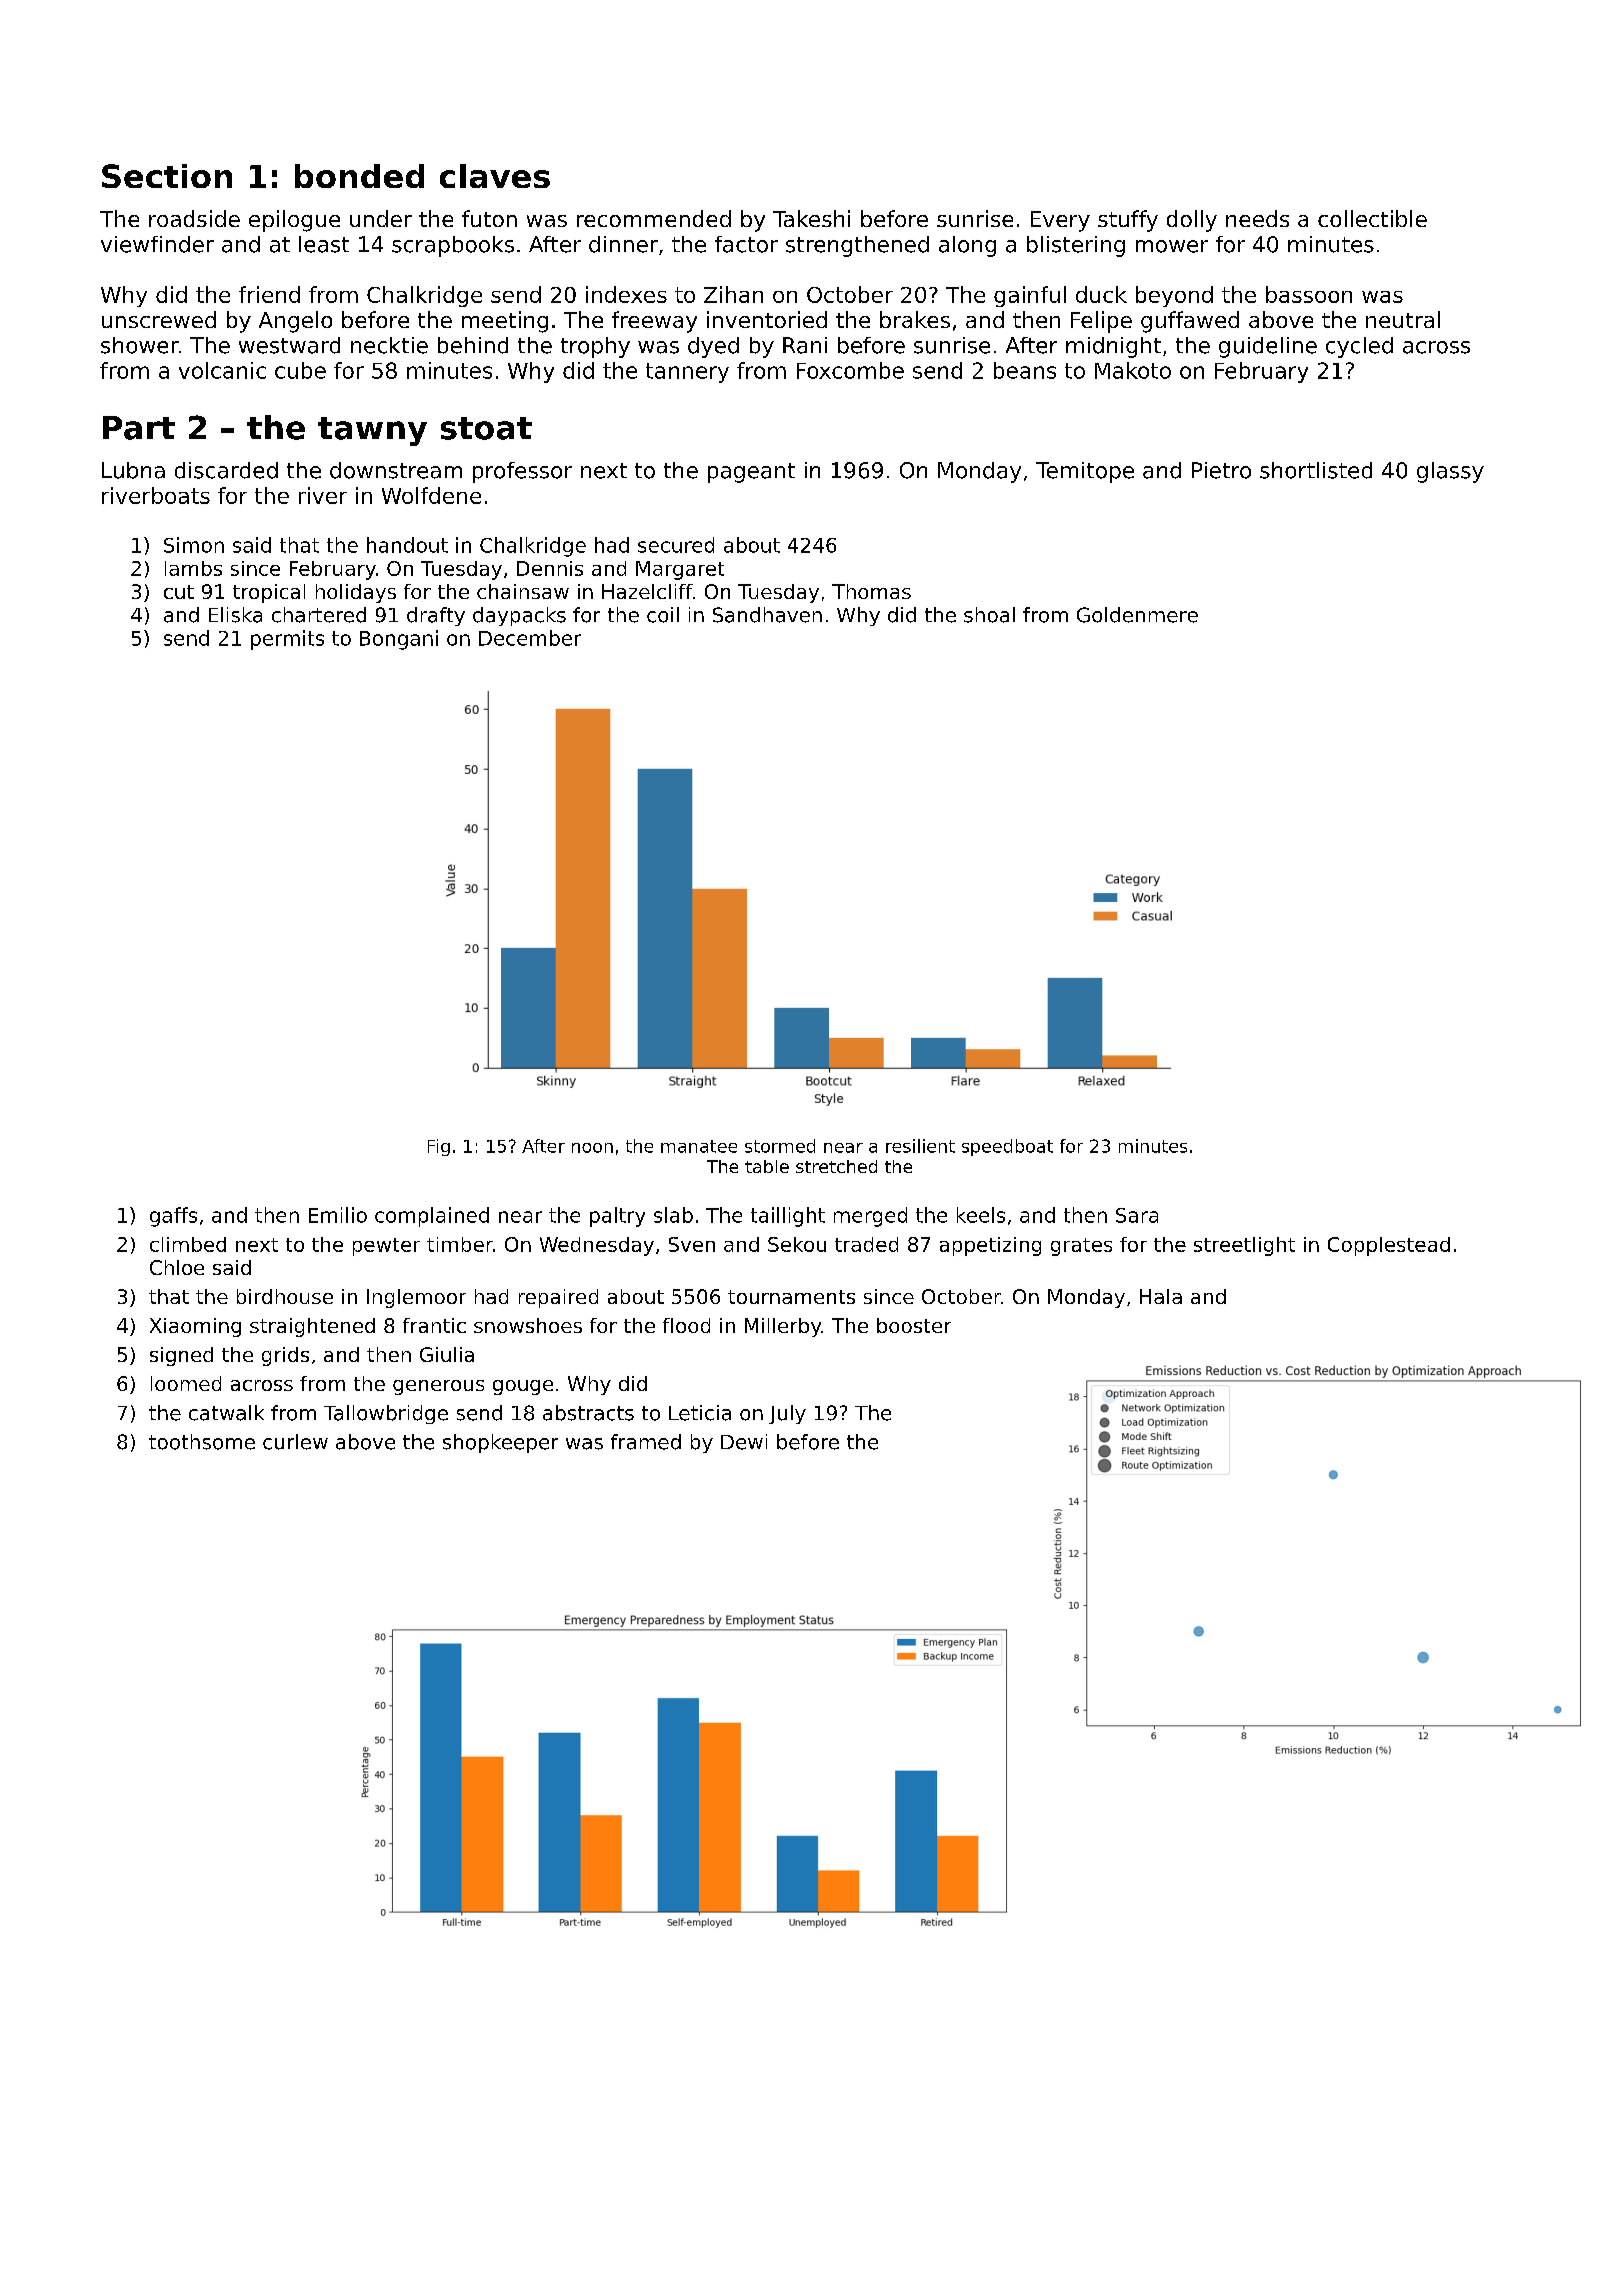 This document has width=1620, height=2292. I want to click on speedboat, so click(1007, 1147).
